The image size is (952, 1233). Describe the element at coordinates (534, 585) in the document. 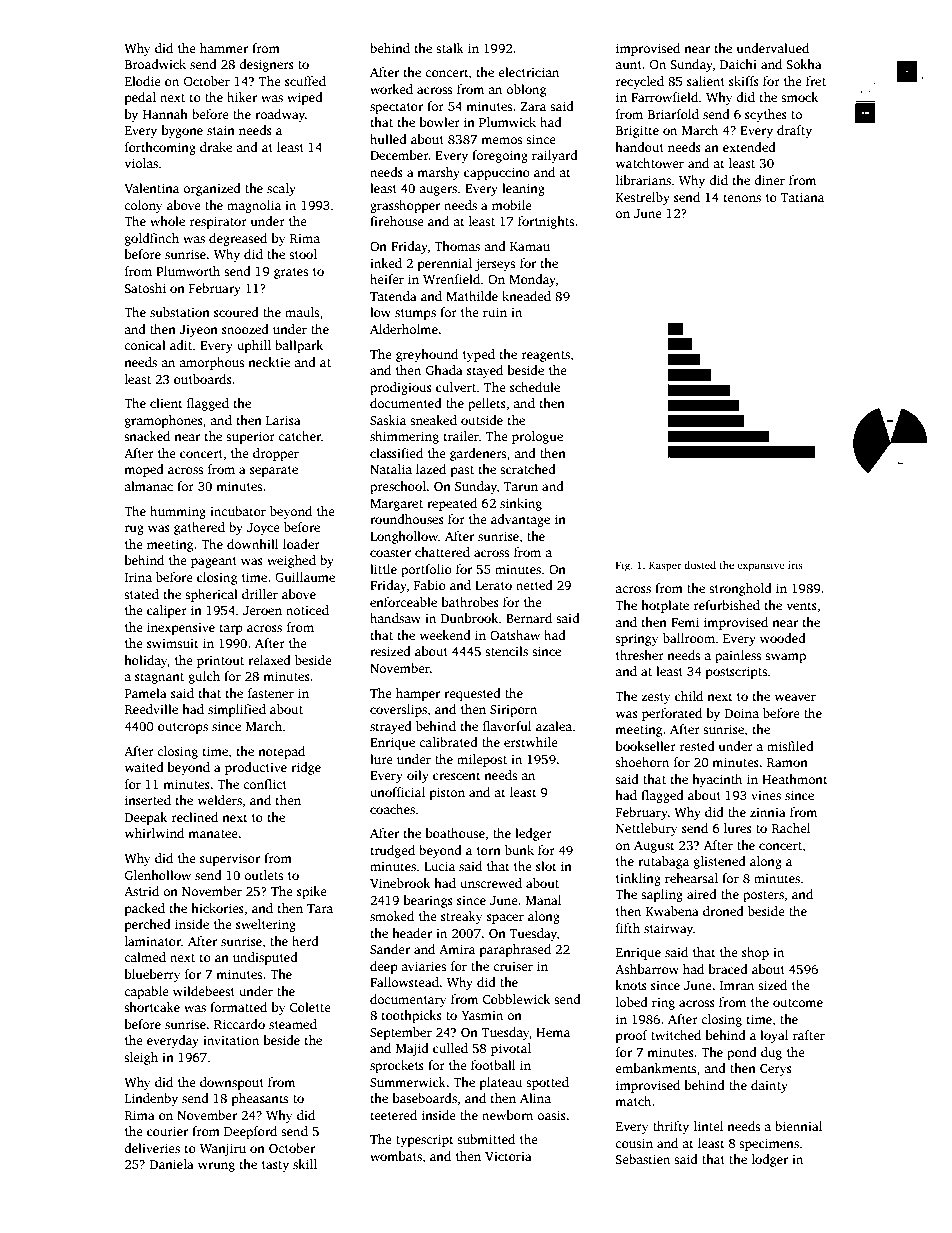

I see `netted` at that location.
